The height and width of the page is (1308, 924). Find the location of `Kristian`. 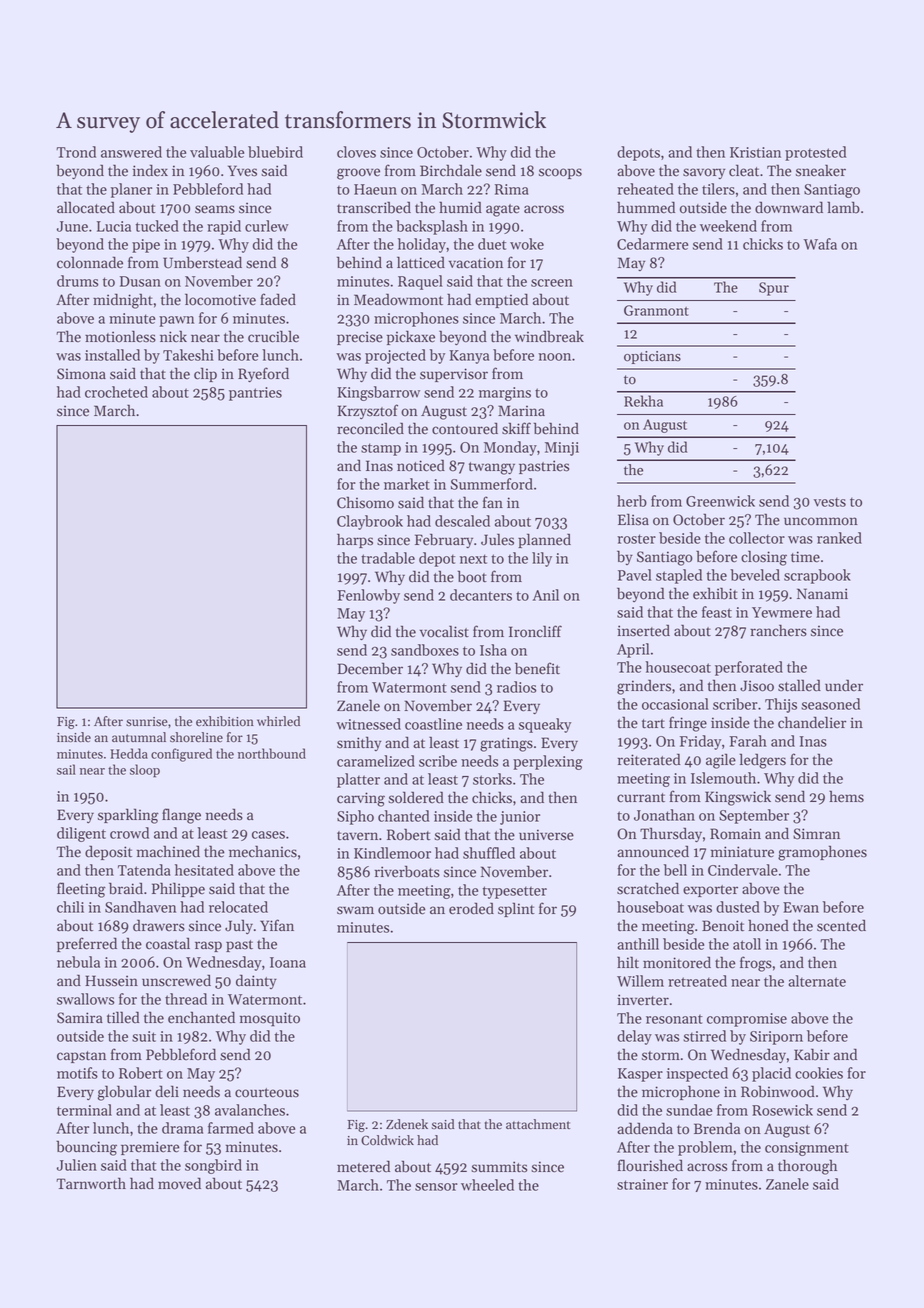

Kristian is located at coordinates (755, 152).
